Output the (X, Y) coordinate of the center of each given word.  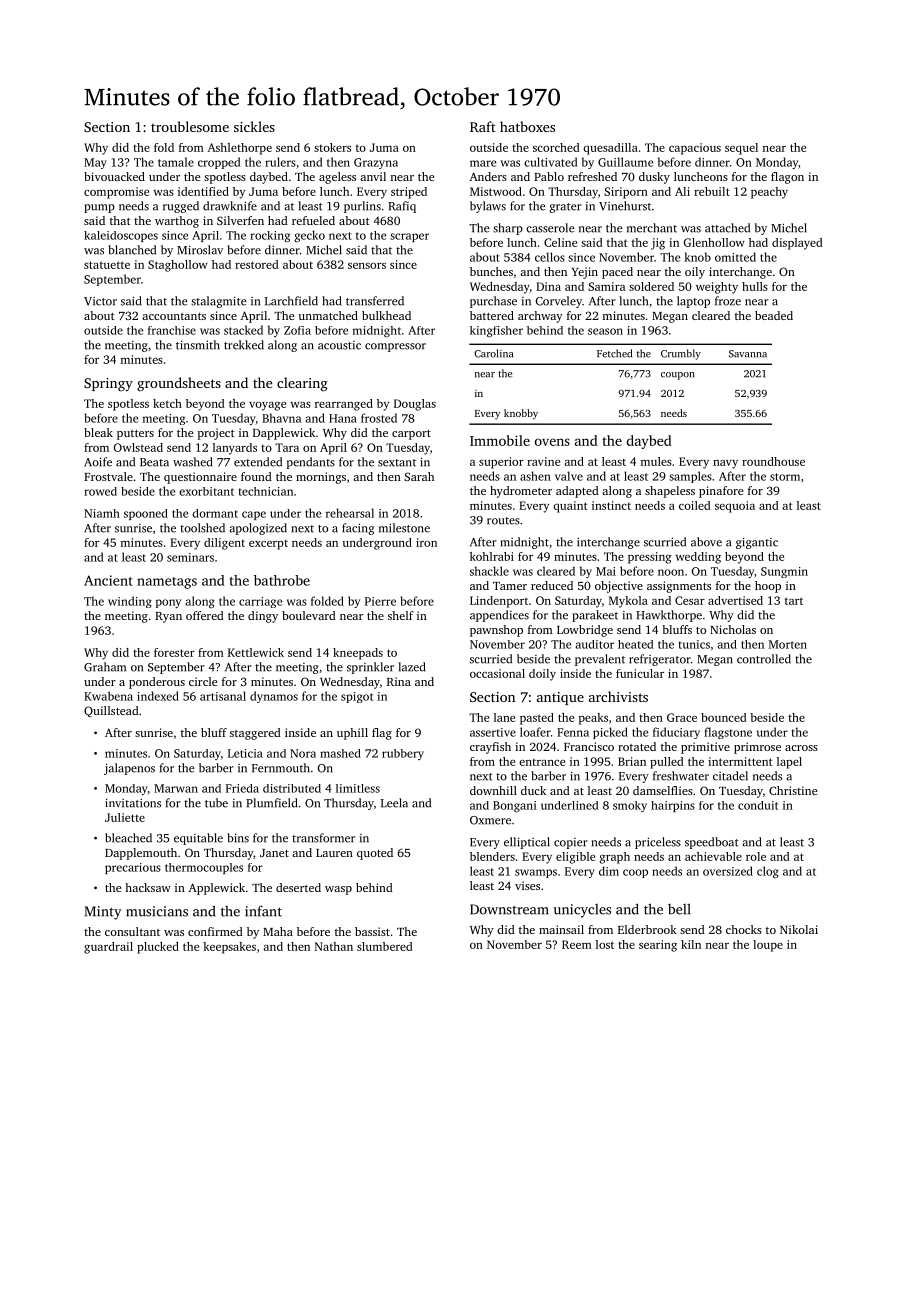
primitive (705, 748)
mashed (340, 753)
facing (358, 529)
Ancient (108, 580)
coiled (695, 505)
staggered (255, 734)
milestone (404, 528)
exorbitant (206, 491)
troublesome (190, 126)
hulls (755, 286)
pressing (650, 558)
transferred (375, 301)
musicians (157, 911)
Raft (483, 126)
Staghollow (178, 266)
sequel (741, 149)
